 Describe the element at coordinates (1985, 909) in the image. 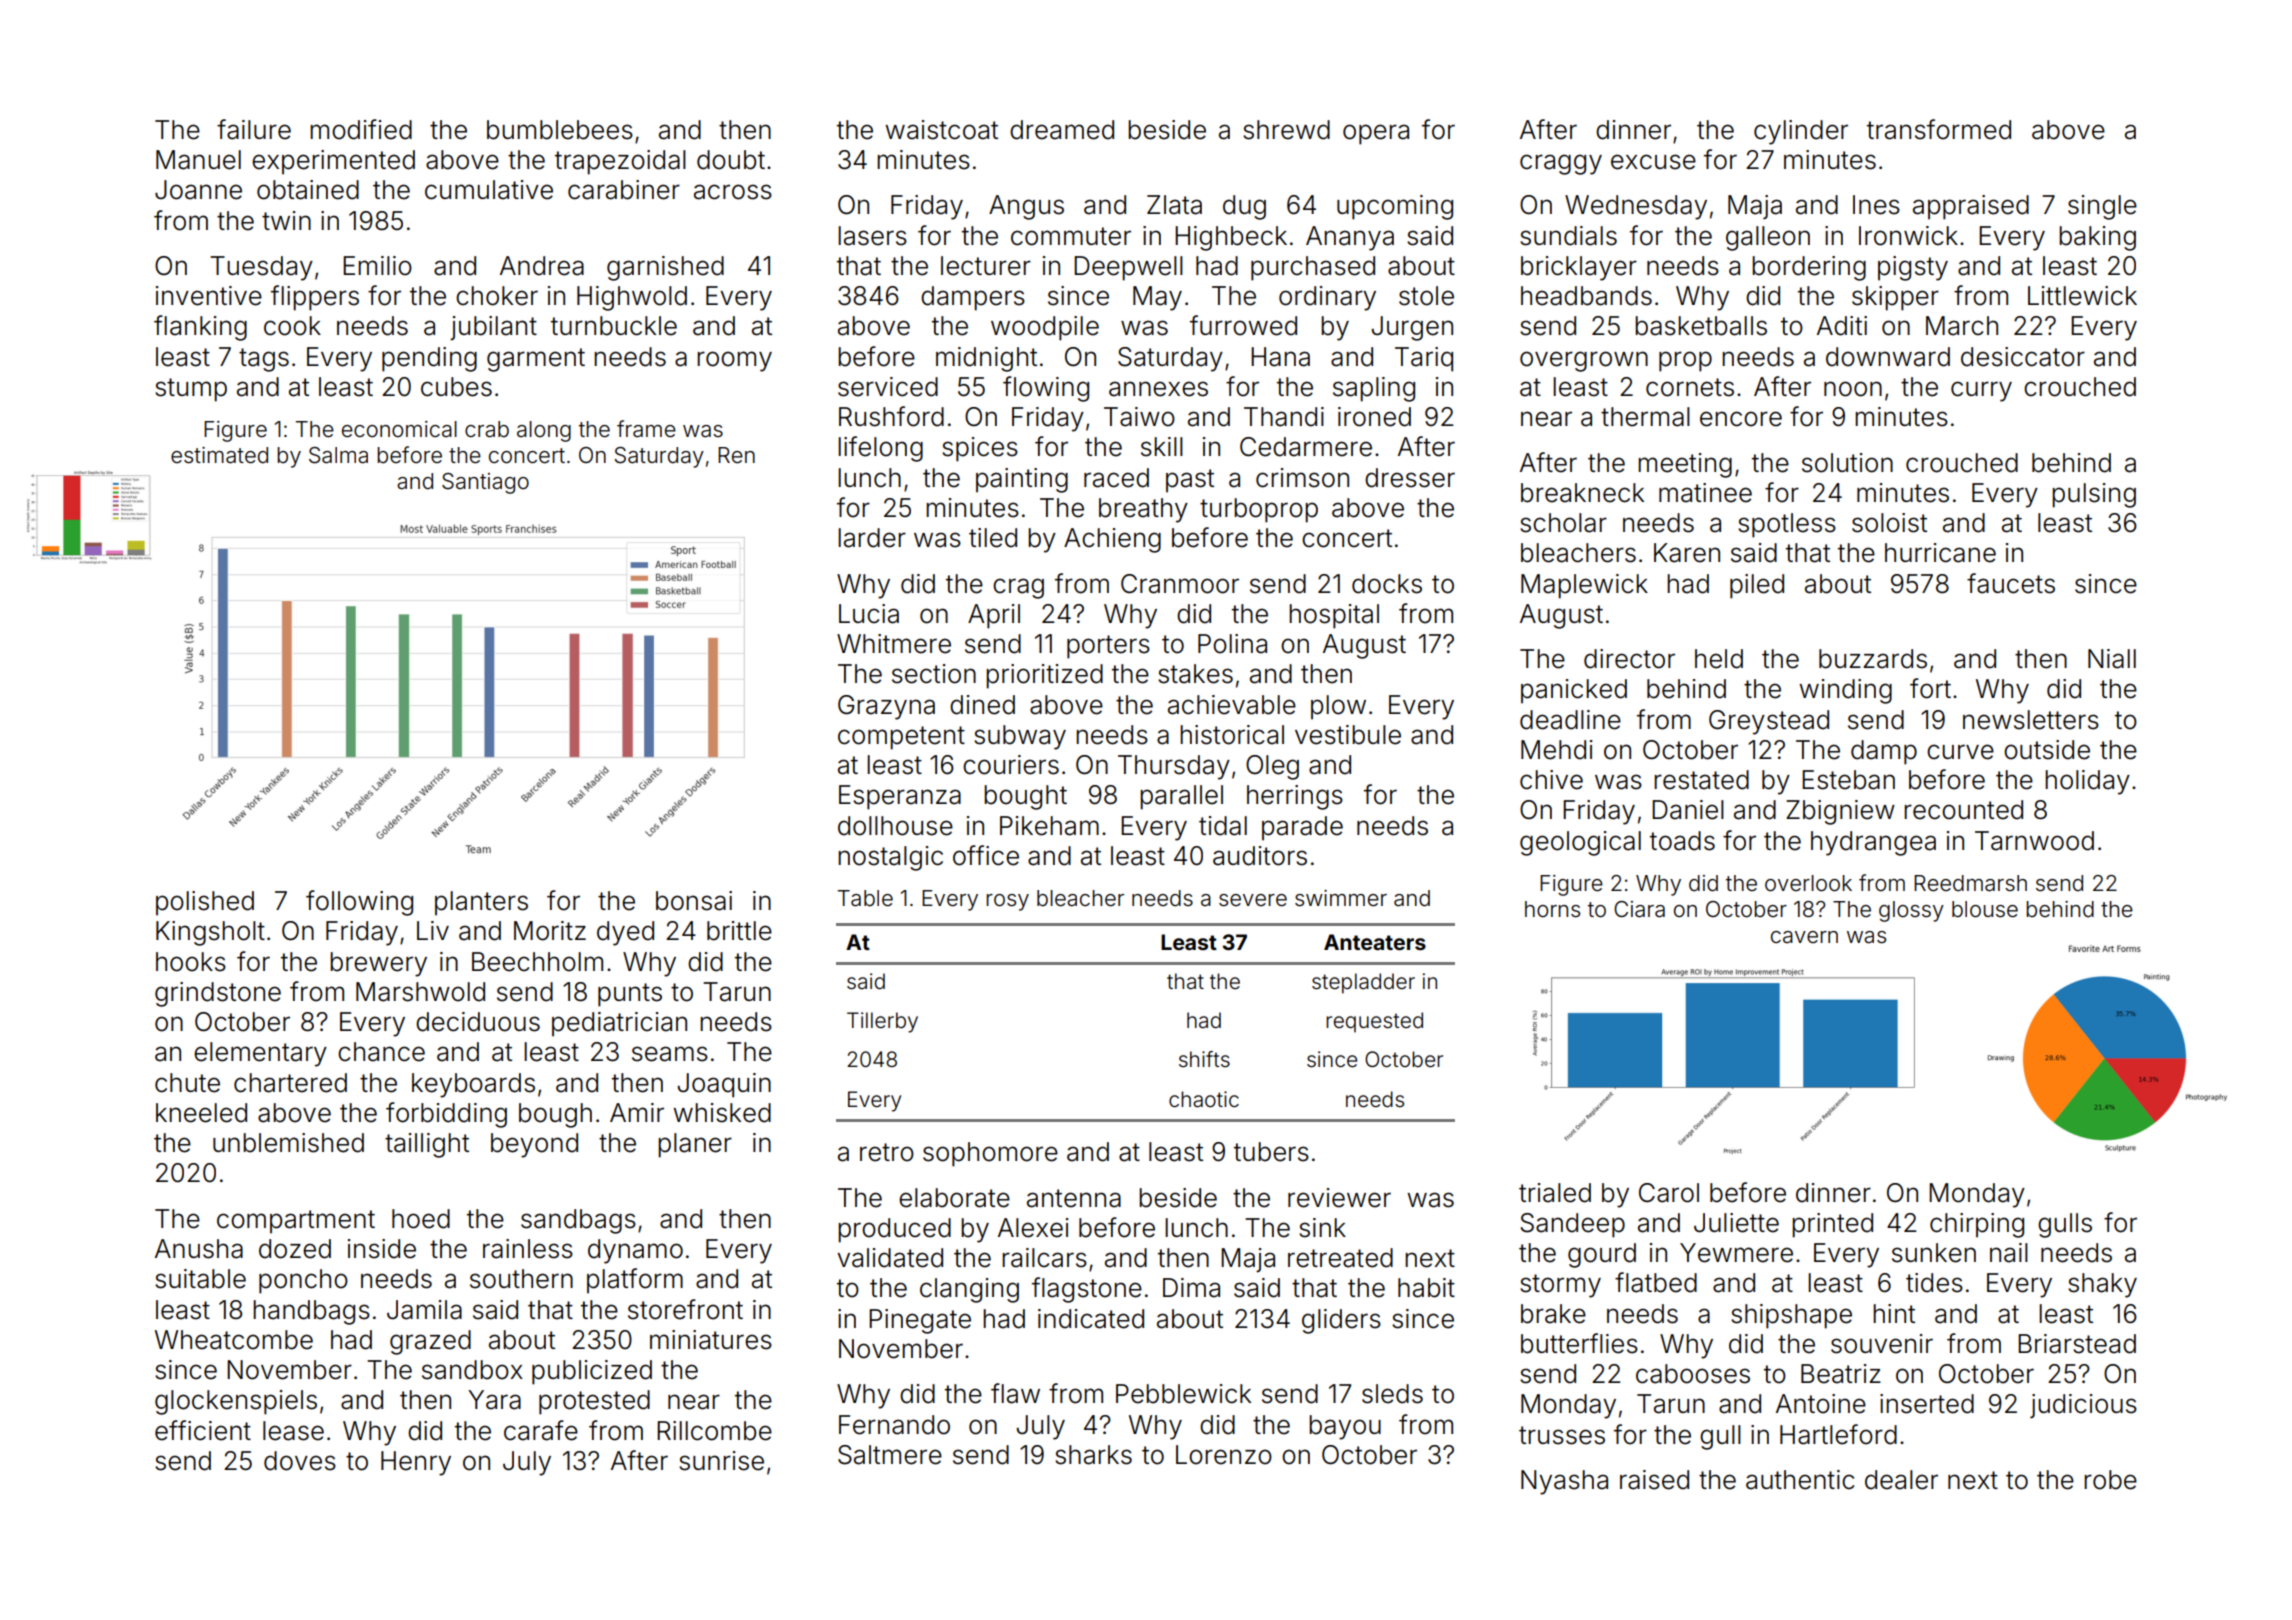

I see `blouse` at that location.
